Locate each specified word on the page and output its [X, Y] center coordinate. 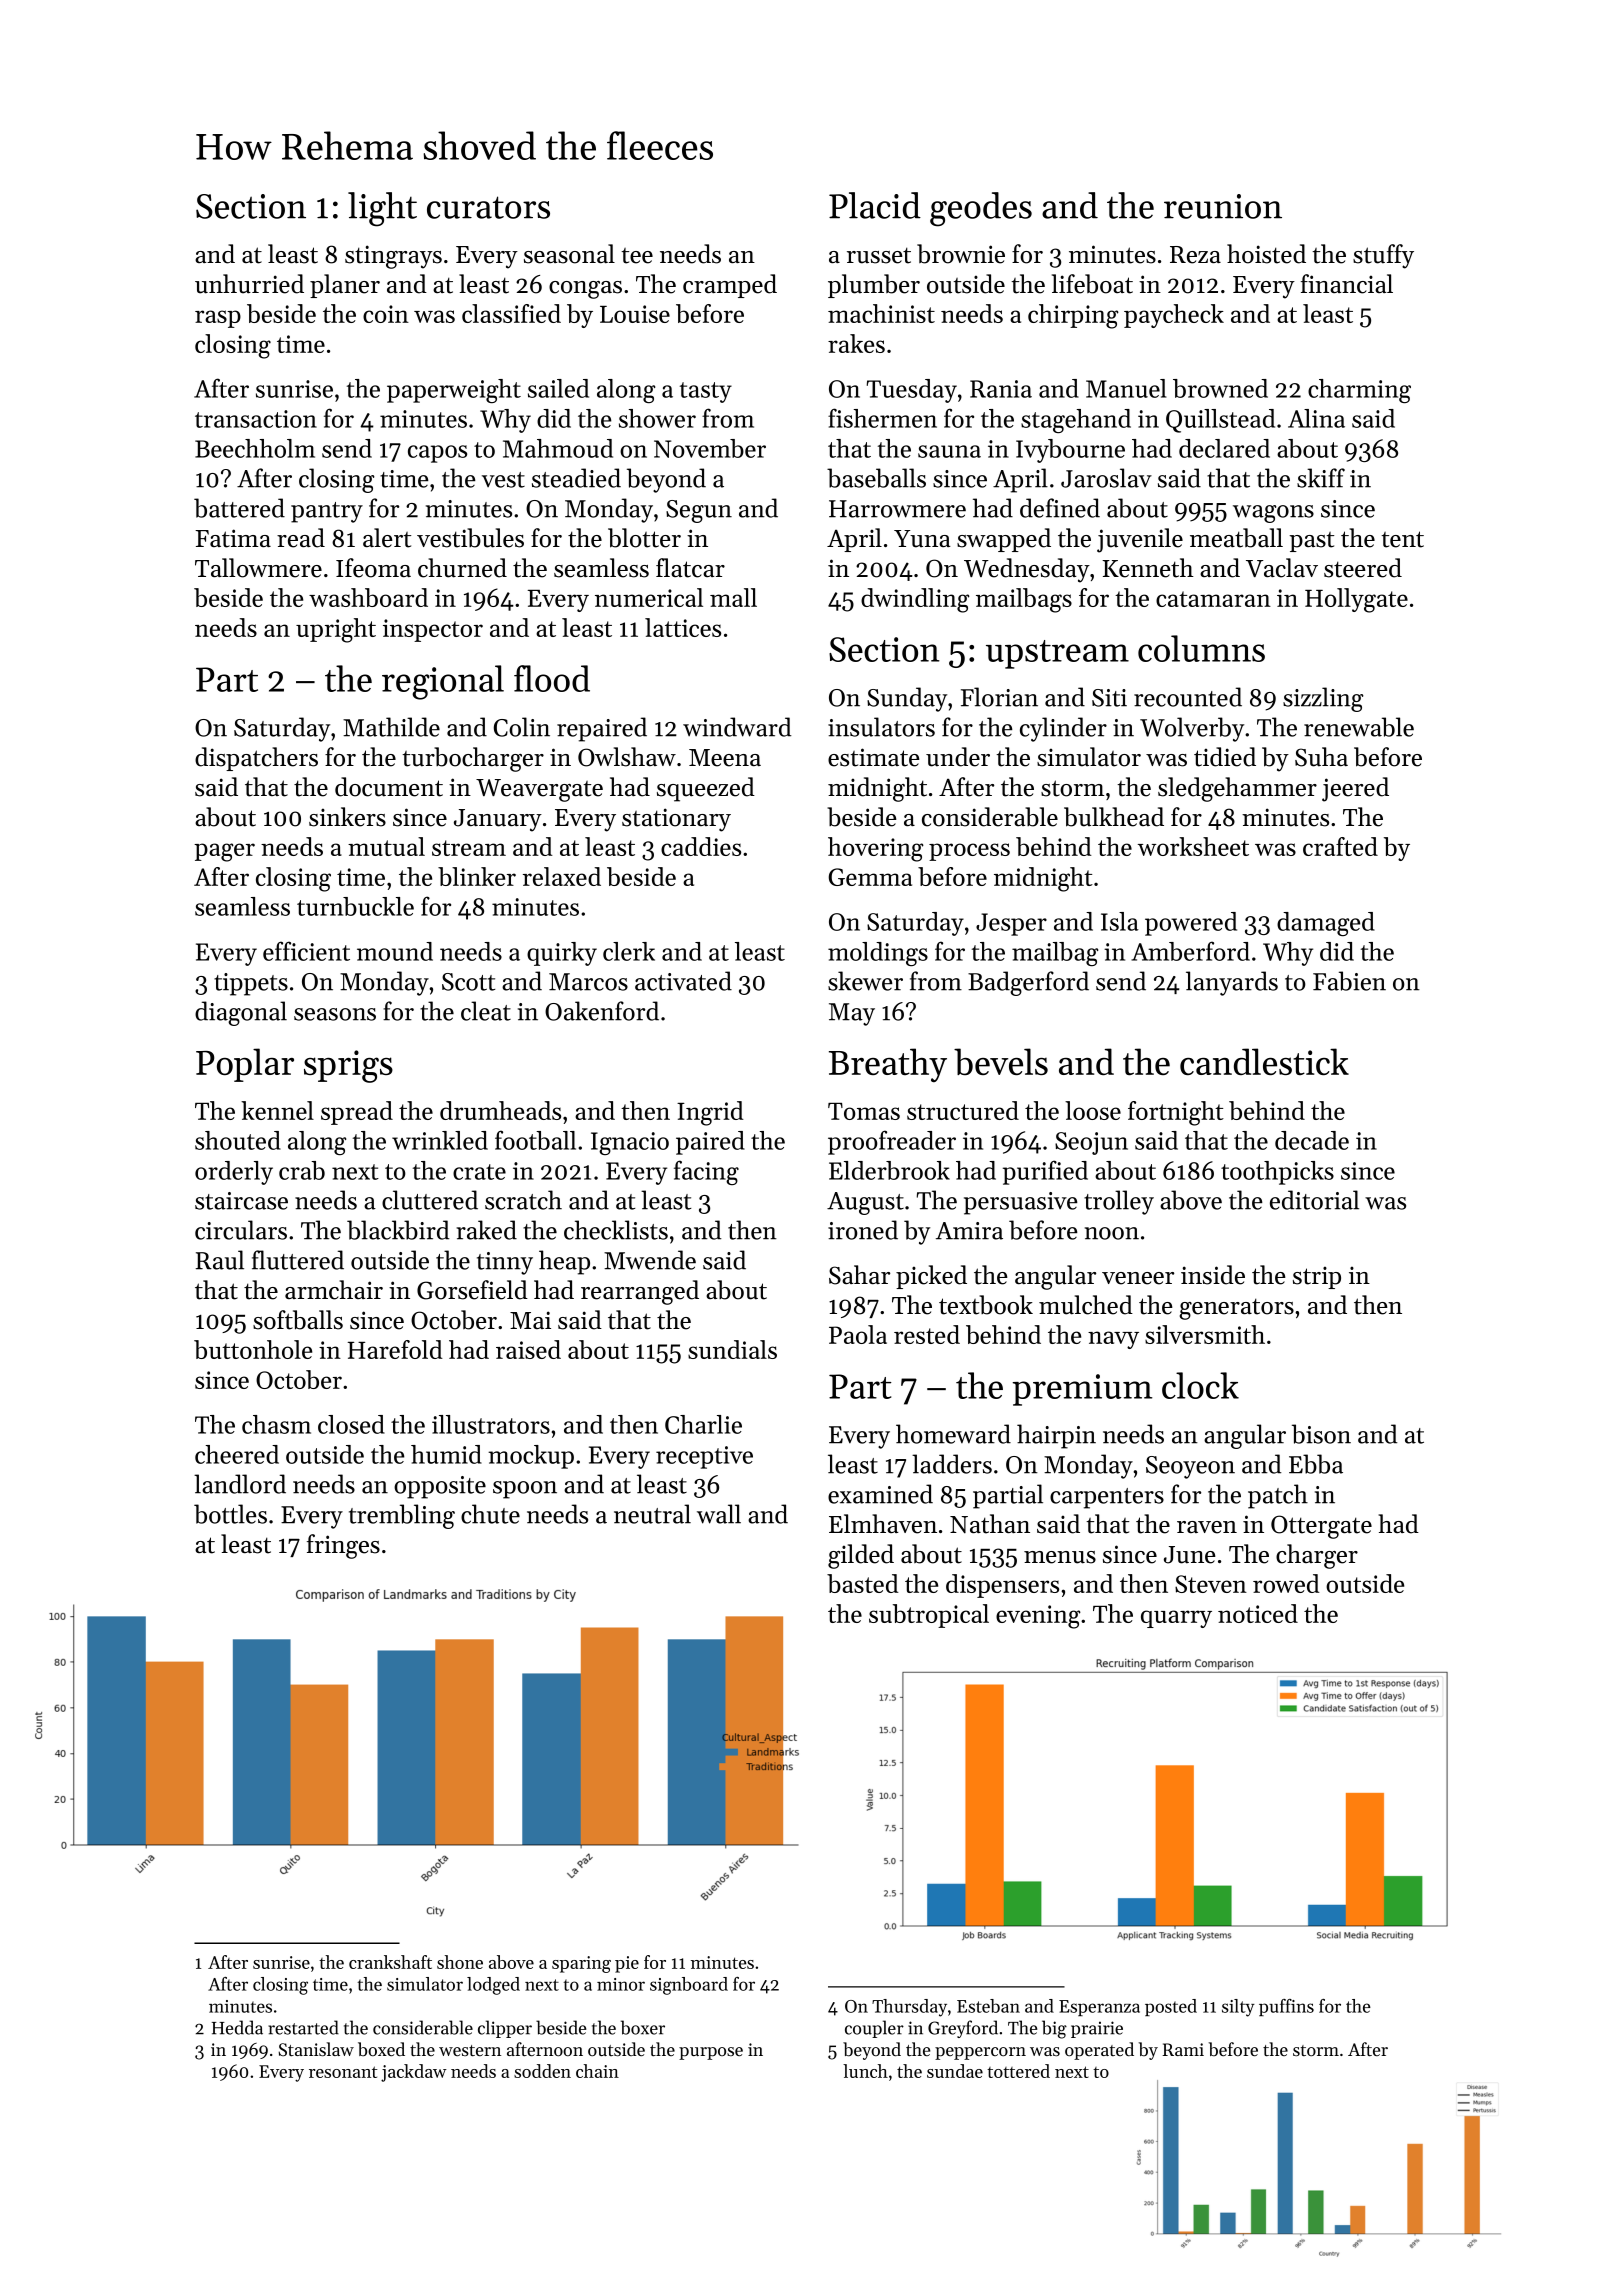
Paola [858, 1334]
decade [1312, 1140]
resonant [343, 2072]
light [382, 209]
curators [488, 207]
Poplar [245, 1065]
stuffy [1383, 256]
